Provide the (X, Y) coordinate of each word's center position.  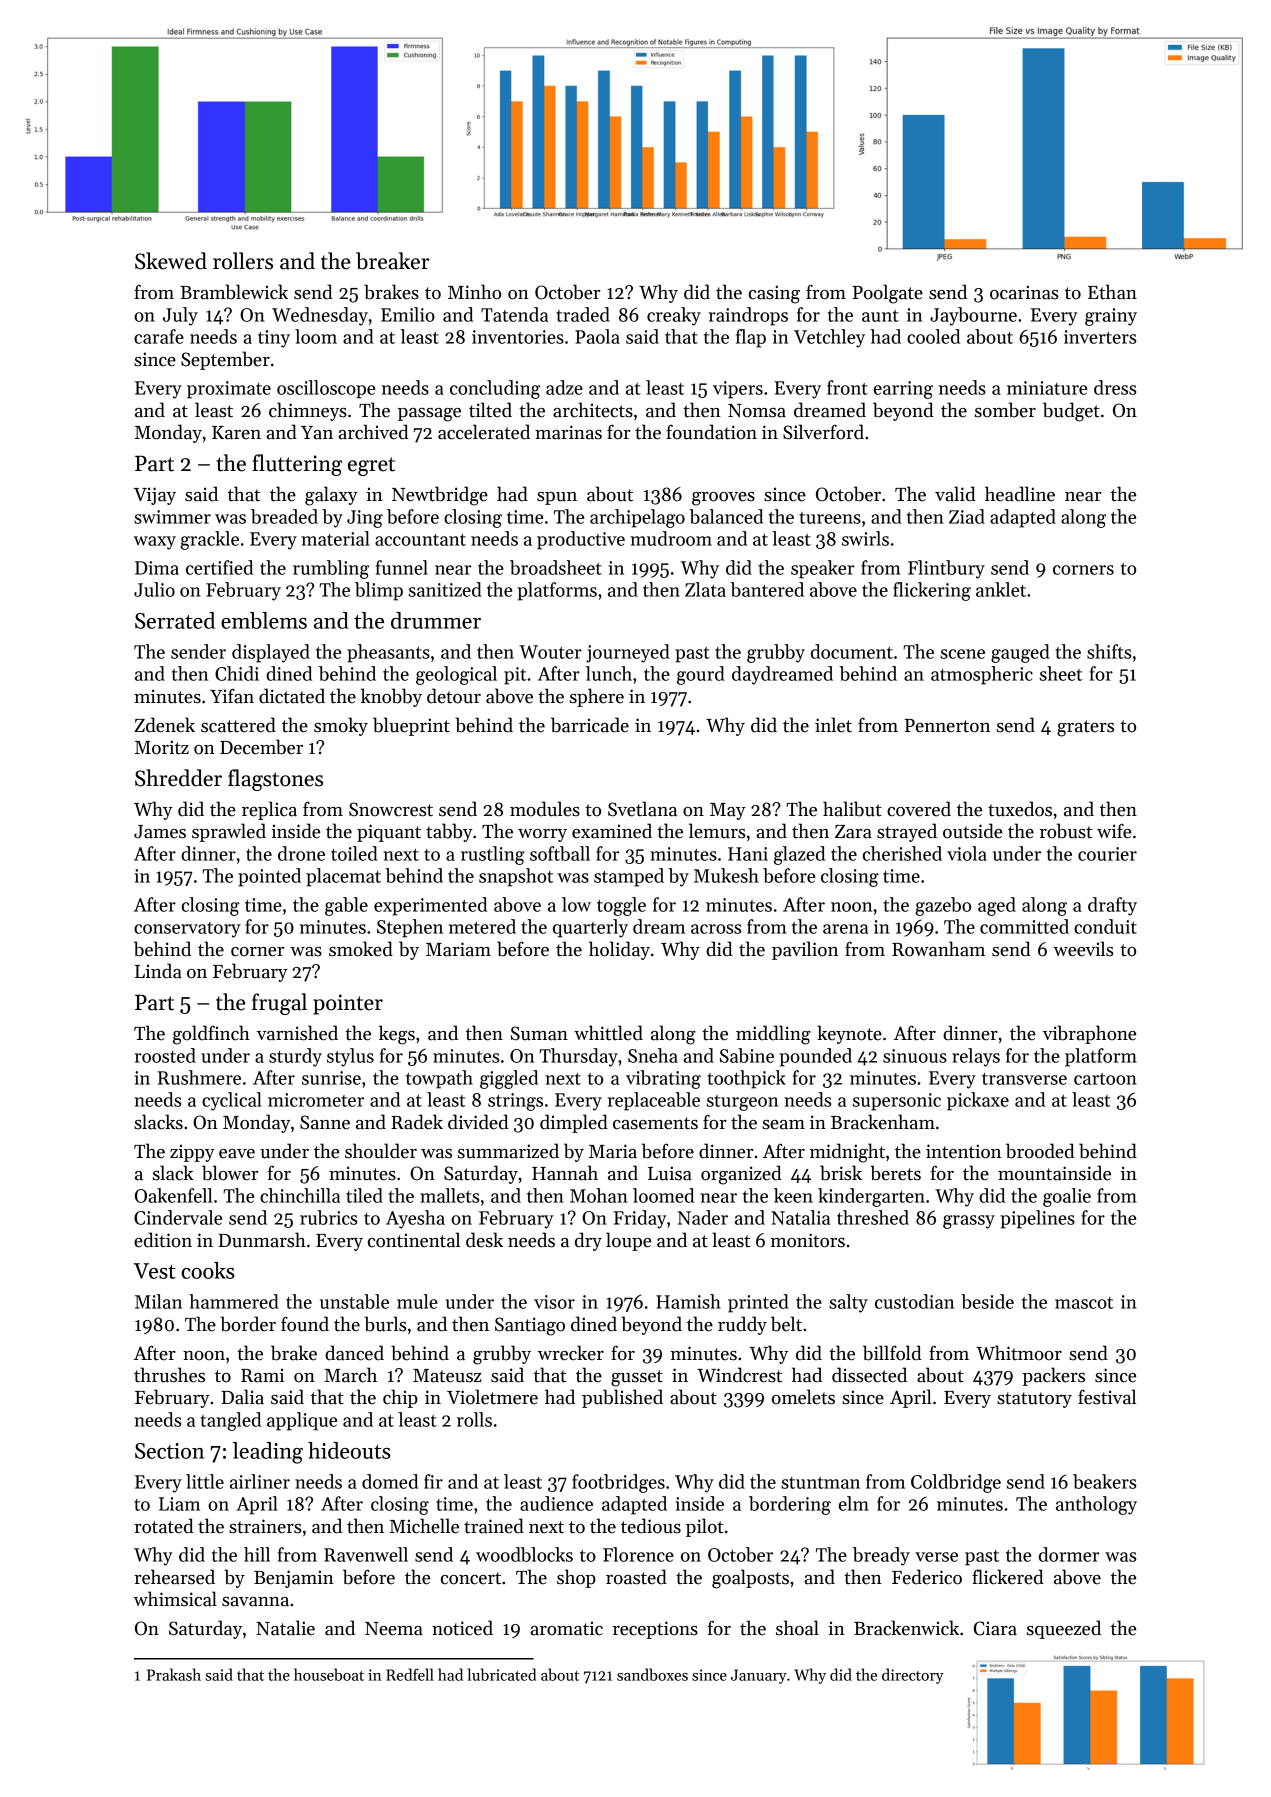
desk (484, 1240)
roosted (165, 1055)
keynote (849, 1034)
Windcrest (739, 1375)
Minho (474, 292)
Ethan (1112, 292)
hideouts (349, 1450)
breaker (393, 261)
